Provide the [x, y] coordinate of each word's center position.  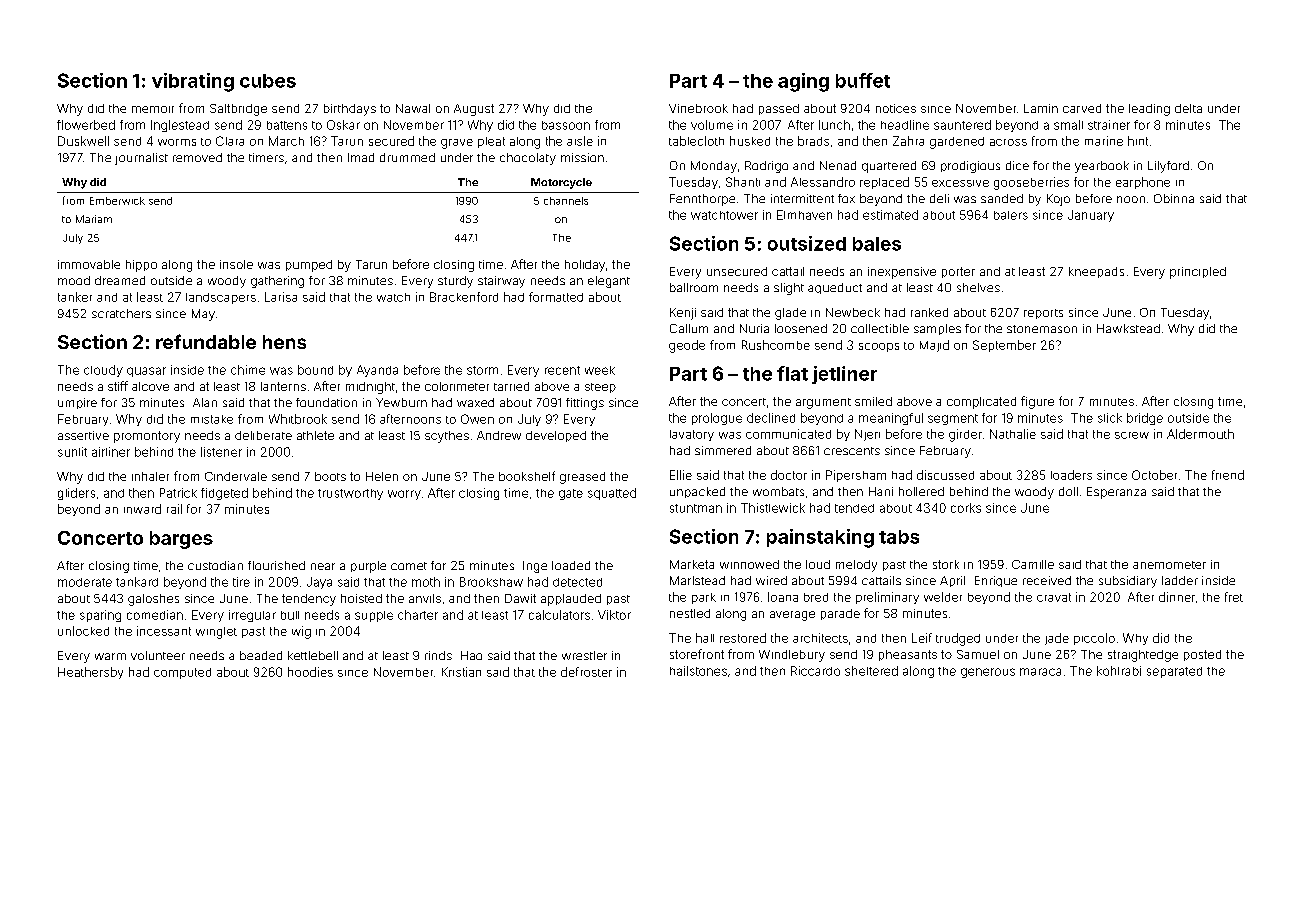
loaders [1071, 475]
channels [566, 201]
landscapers [221, 298]
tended [854, 508]
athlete [315, 435]
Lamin [1041, 108]
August [474, 110]
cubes [268, 81]
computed [182, 673]
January [1091, 216]
